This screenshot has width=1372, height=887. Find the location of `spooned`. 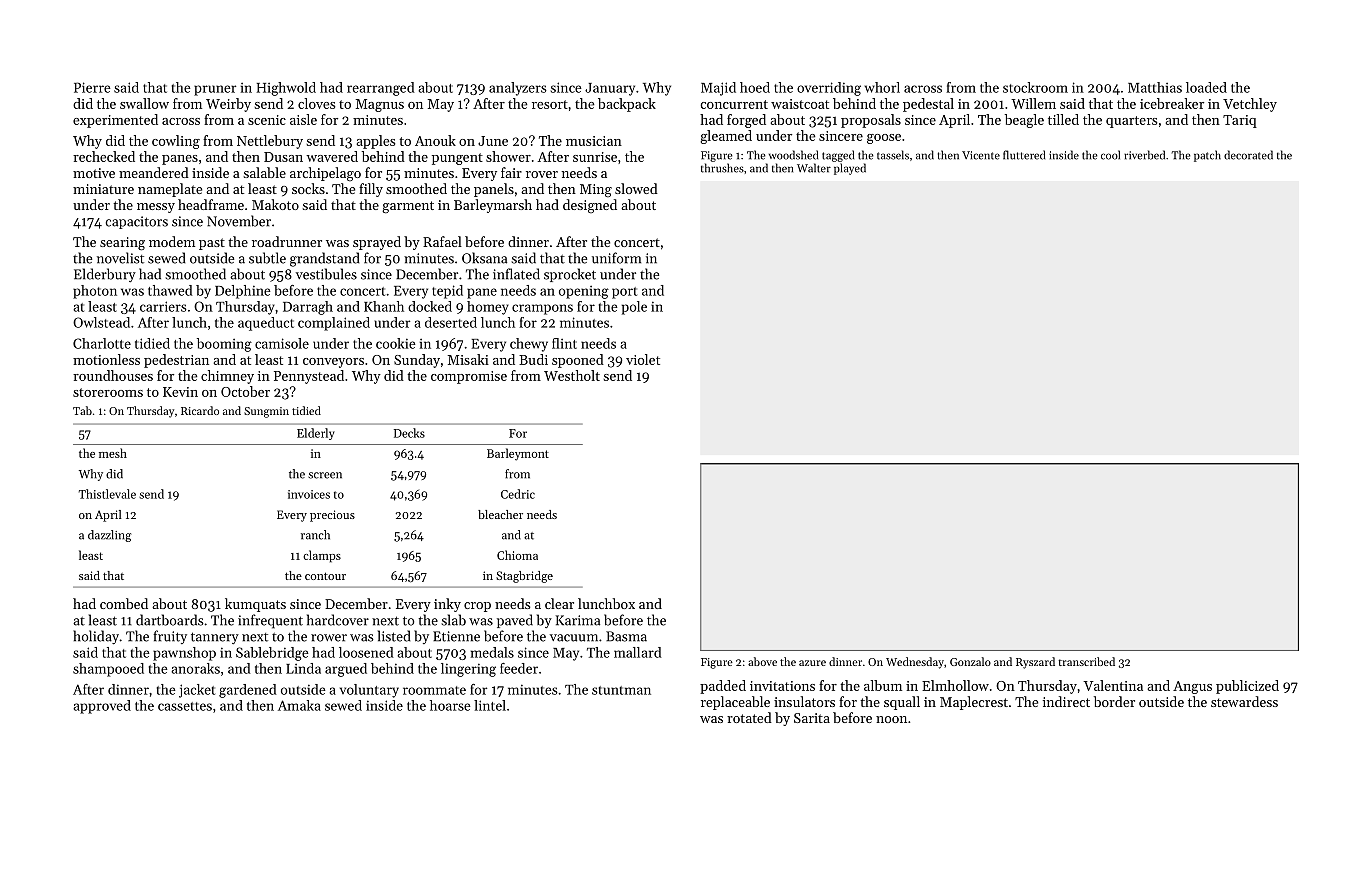

spooned is located at coordinates (578, 361).
